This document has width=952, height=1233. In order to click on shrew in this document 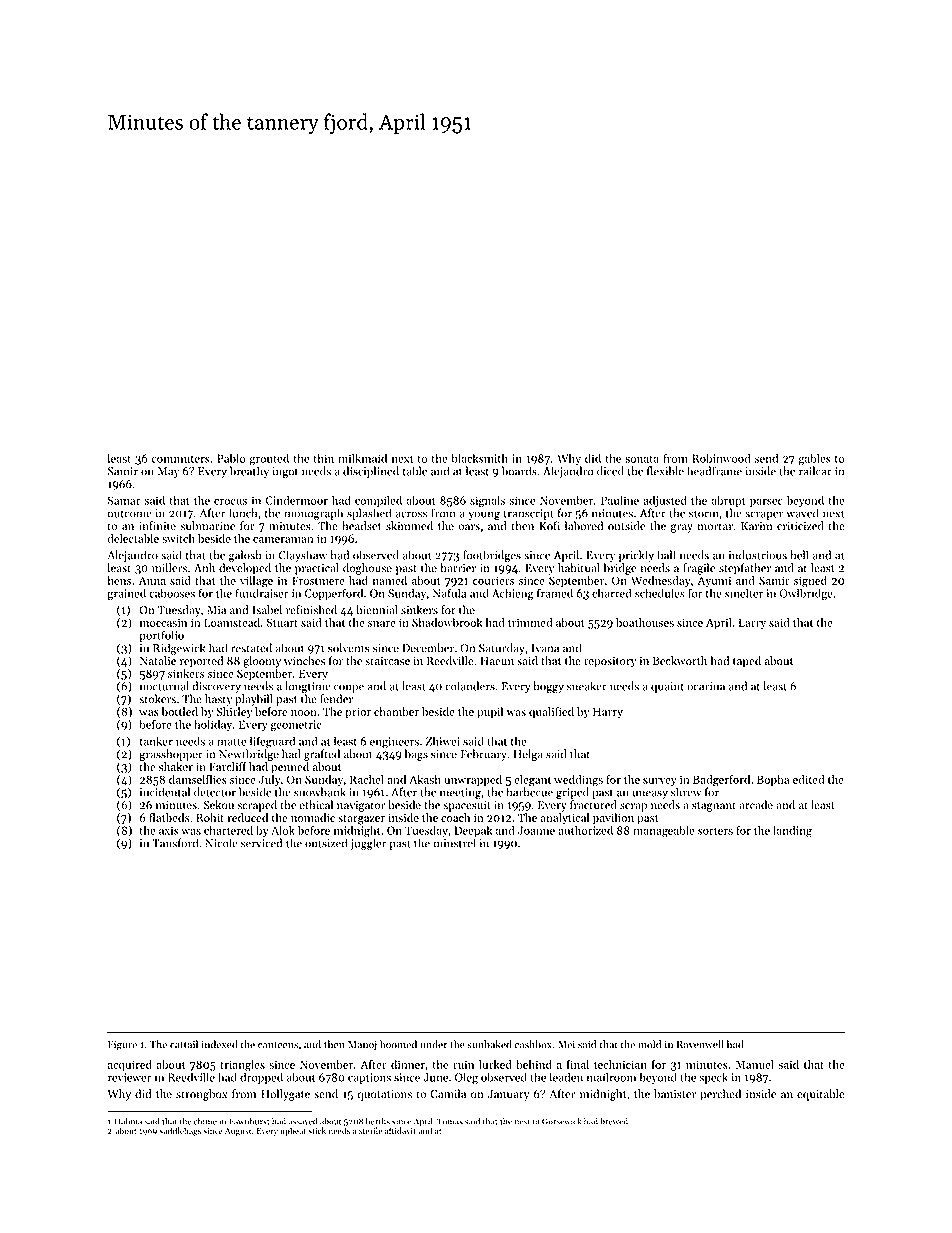, I will do `click(686, 792)`.
